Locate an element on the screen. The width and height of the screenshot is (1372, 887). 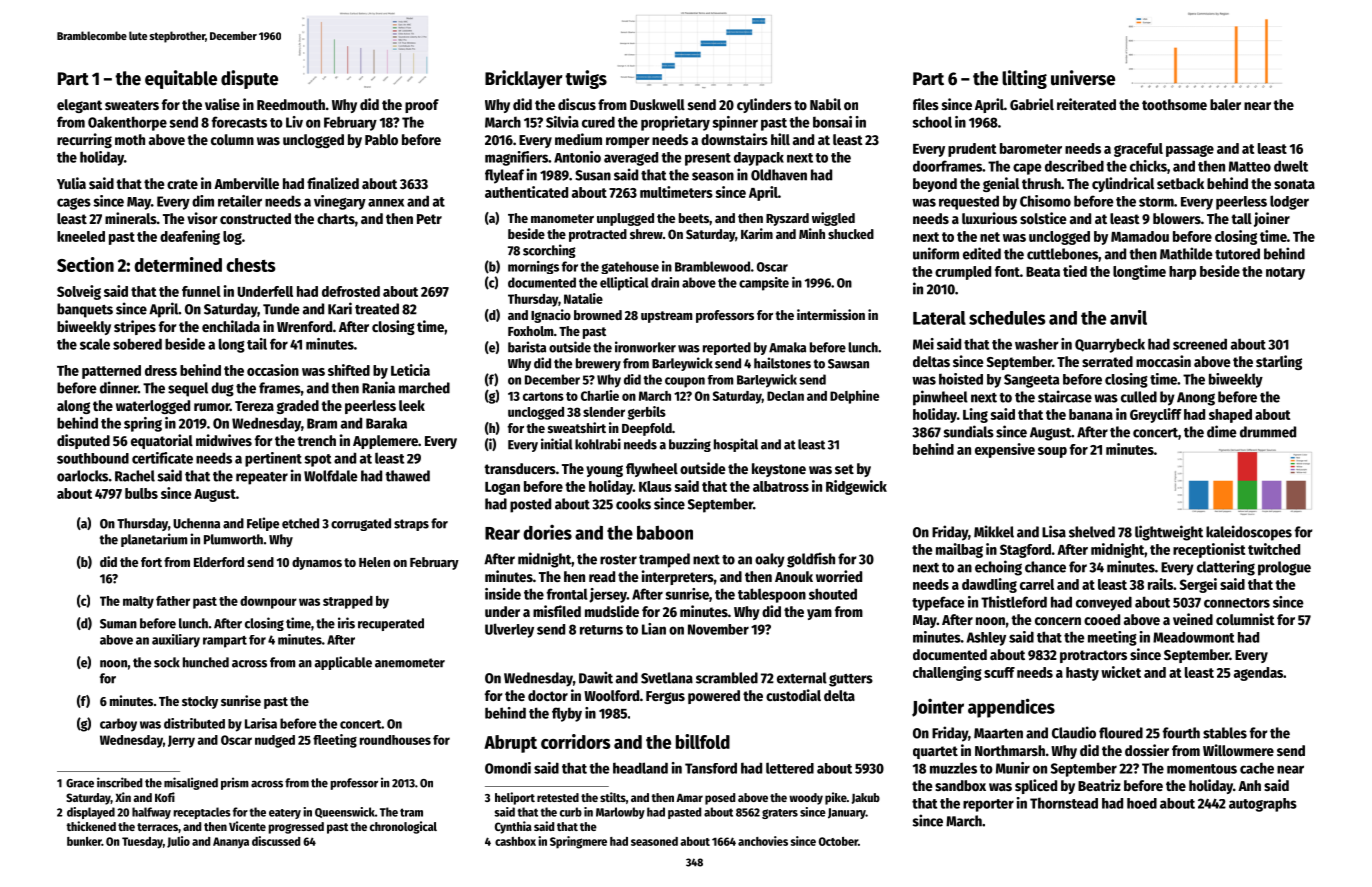
twigs is located at coordinates (586, 79).
